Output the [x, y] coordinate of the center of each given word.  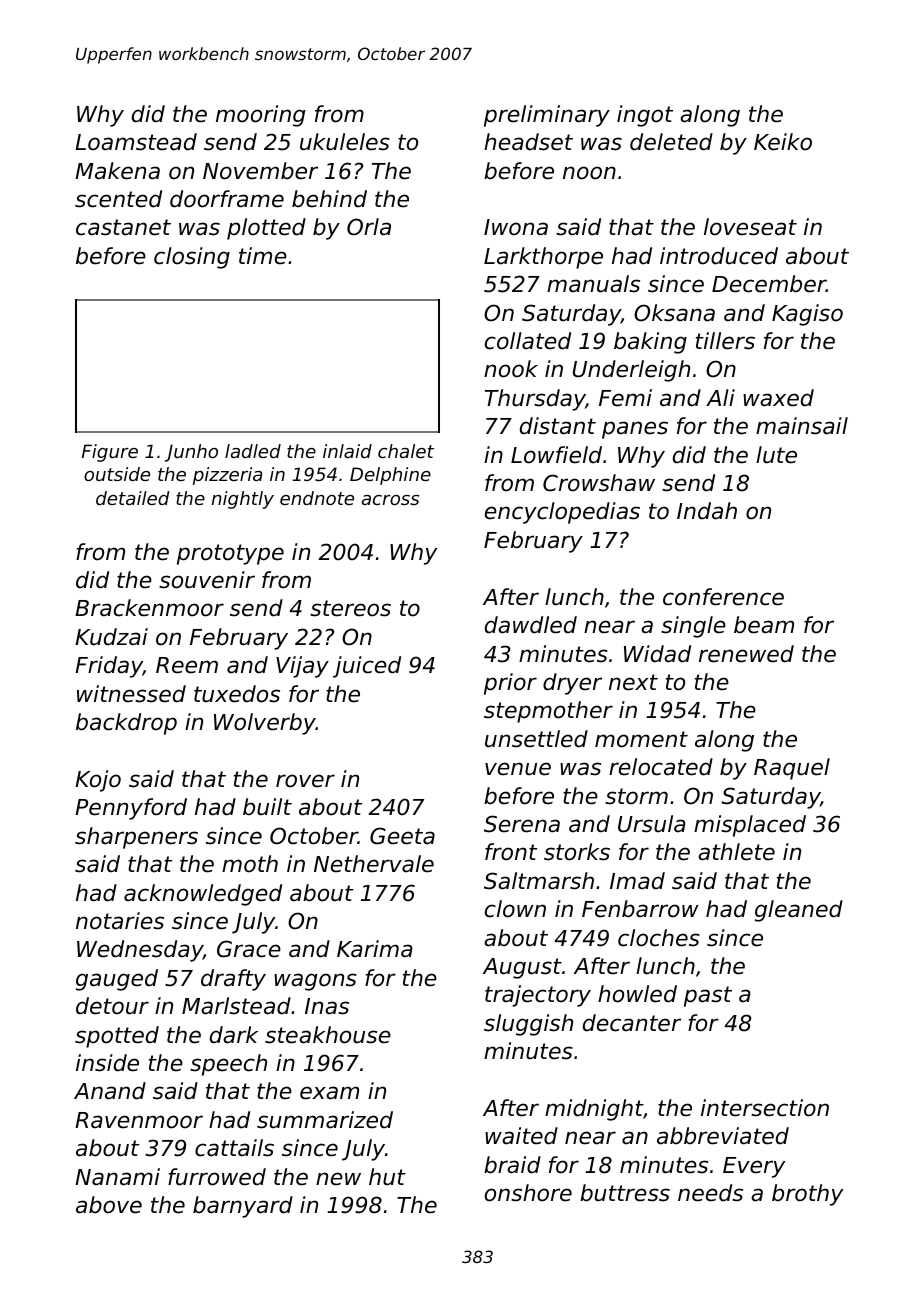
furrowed [217, 1177]
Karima [375, 949]
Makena [117, 171]
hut [387, 1177]
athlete [736, 852]
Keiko [783, 142]
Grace [249, 949]
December [769, 284]
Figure [110, 453]
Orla [369, 227]
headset [528, 142]
